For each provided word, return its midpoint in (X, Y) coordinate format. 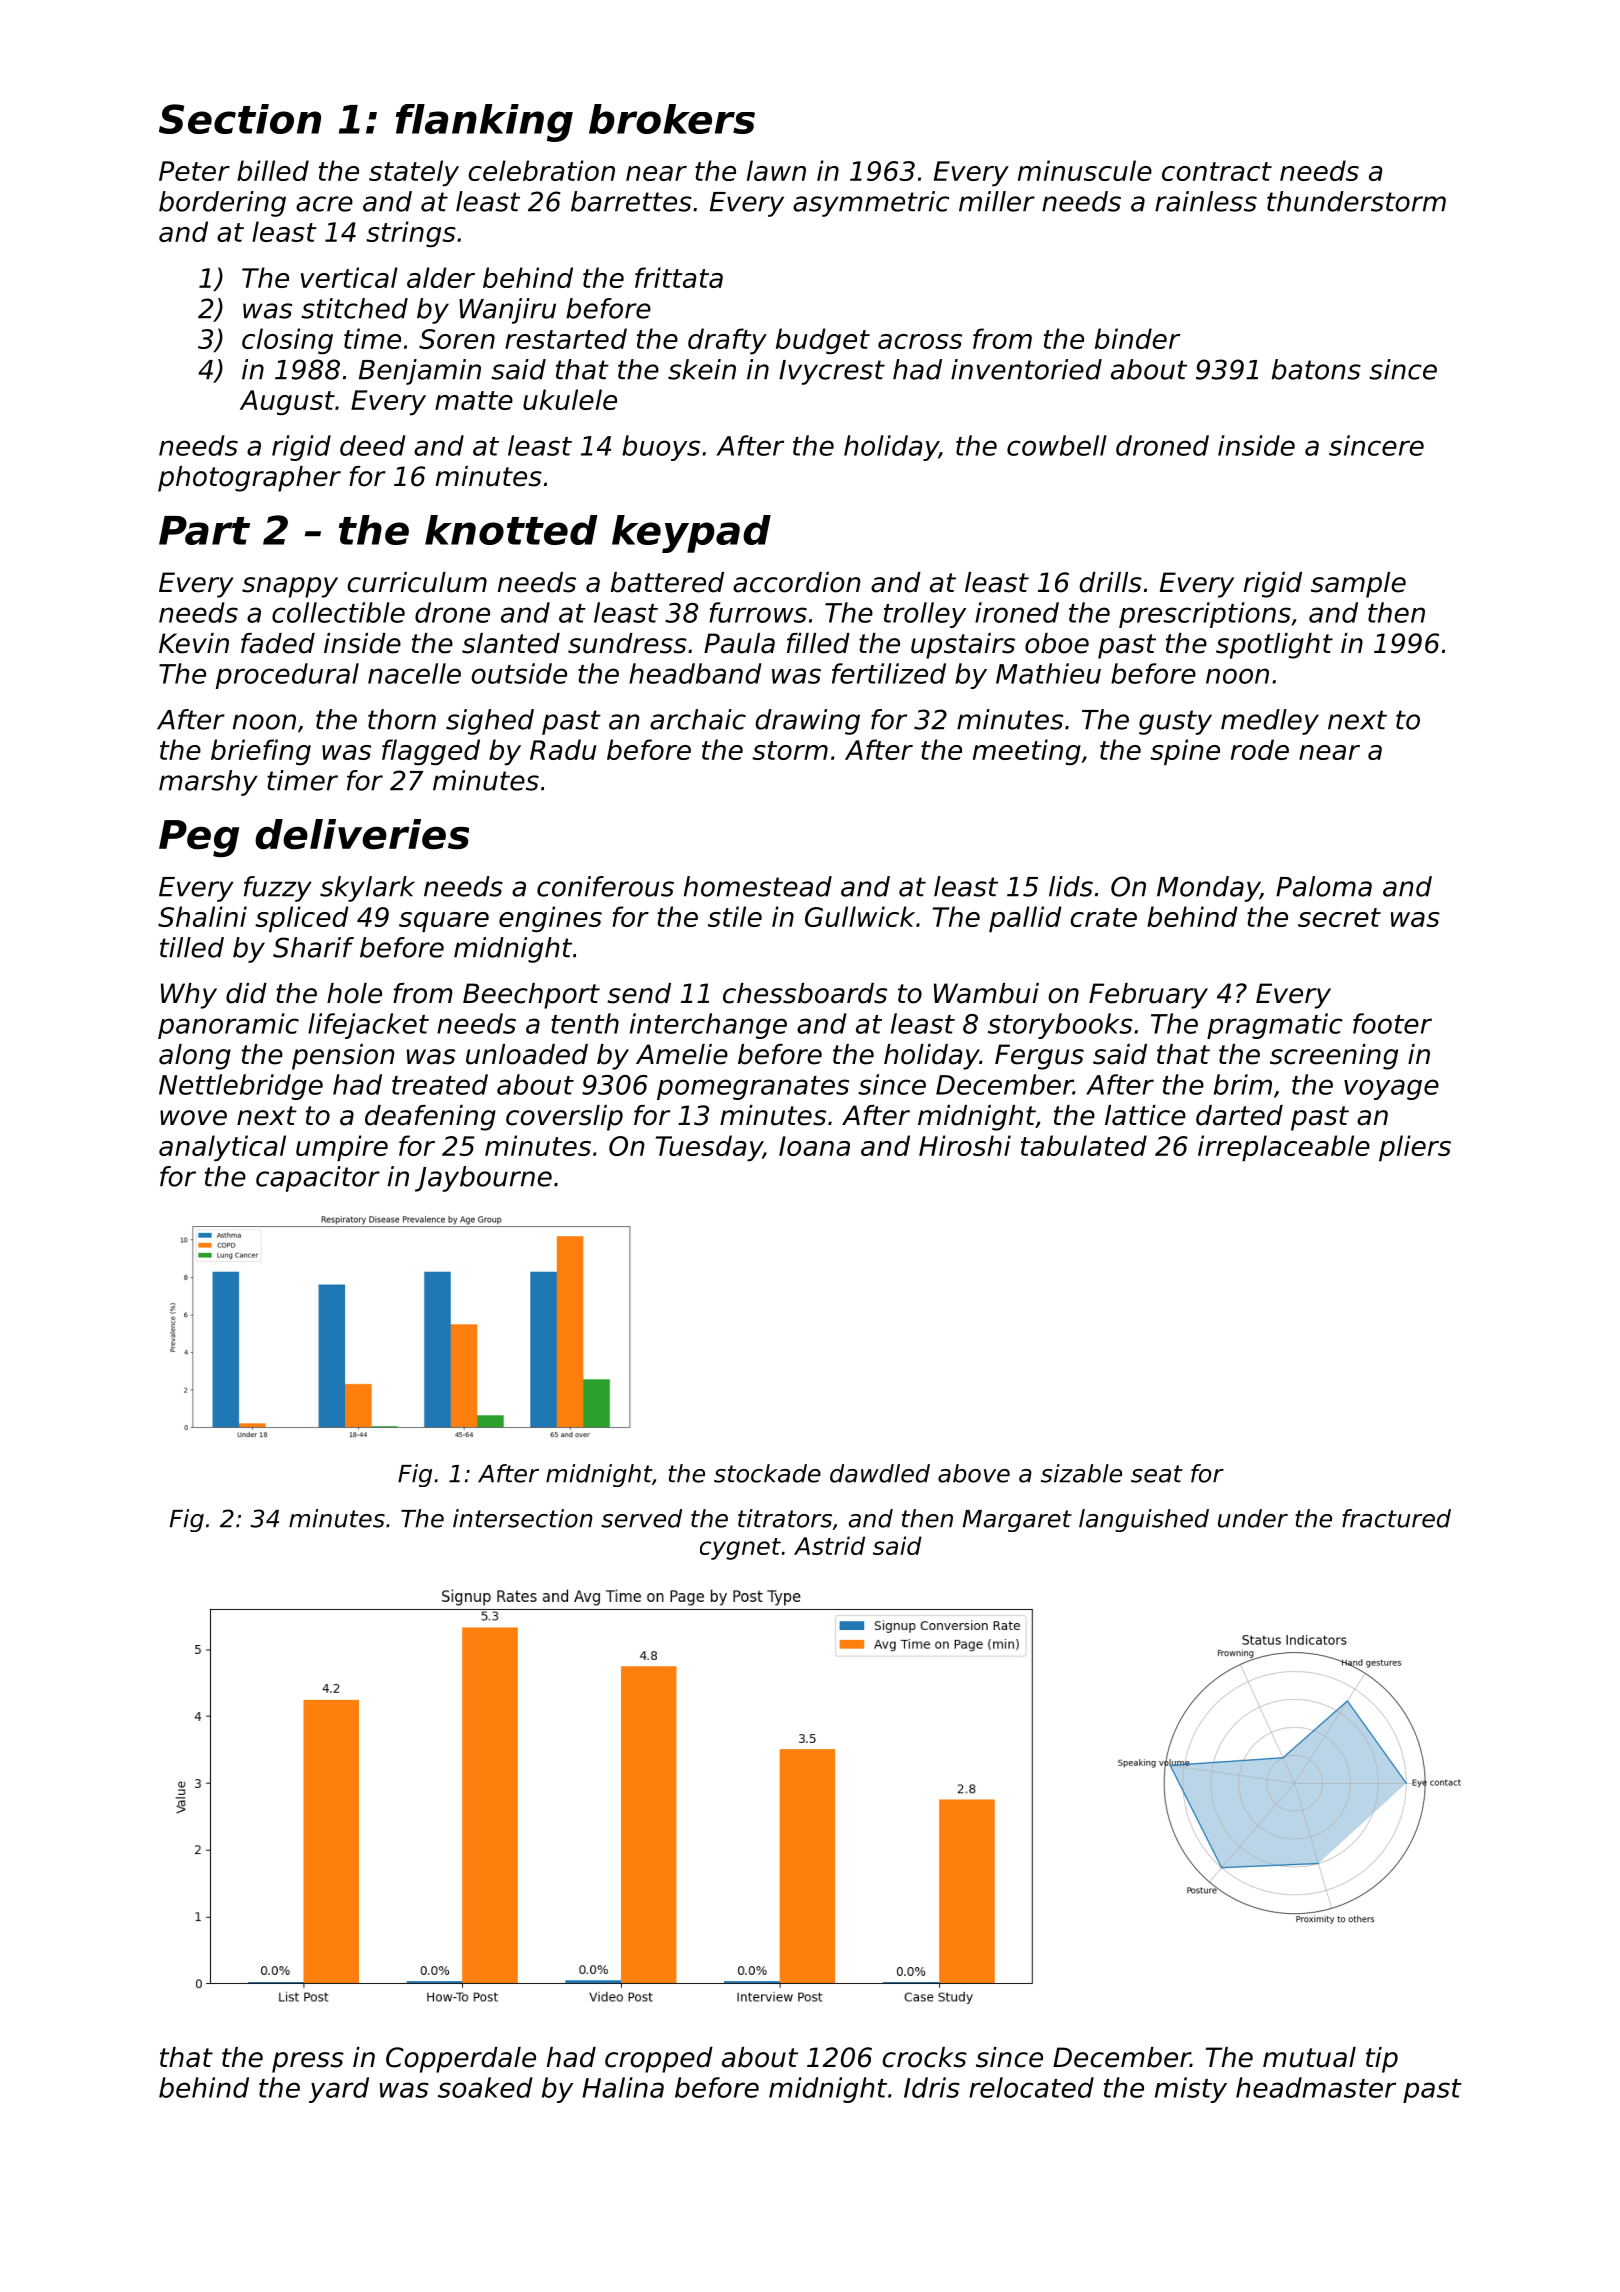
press (308, 2062)
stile (735, 916)
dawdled (880, 1473)
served (641, 1518)
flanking (484, 123)
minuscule (1085, 170)
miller (997, 201)
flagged (431, 752)
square (444, 922)
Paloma (1324, 886)
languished (1144, 1520)
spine (1185, 752)
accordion (796, 582)
